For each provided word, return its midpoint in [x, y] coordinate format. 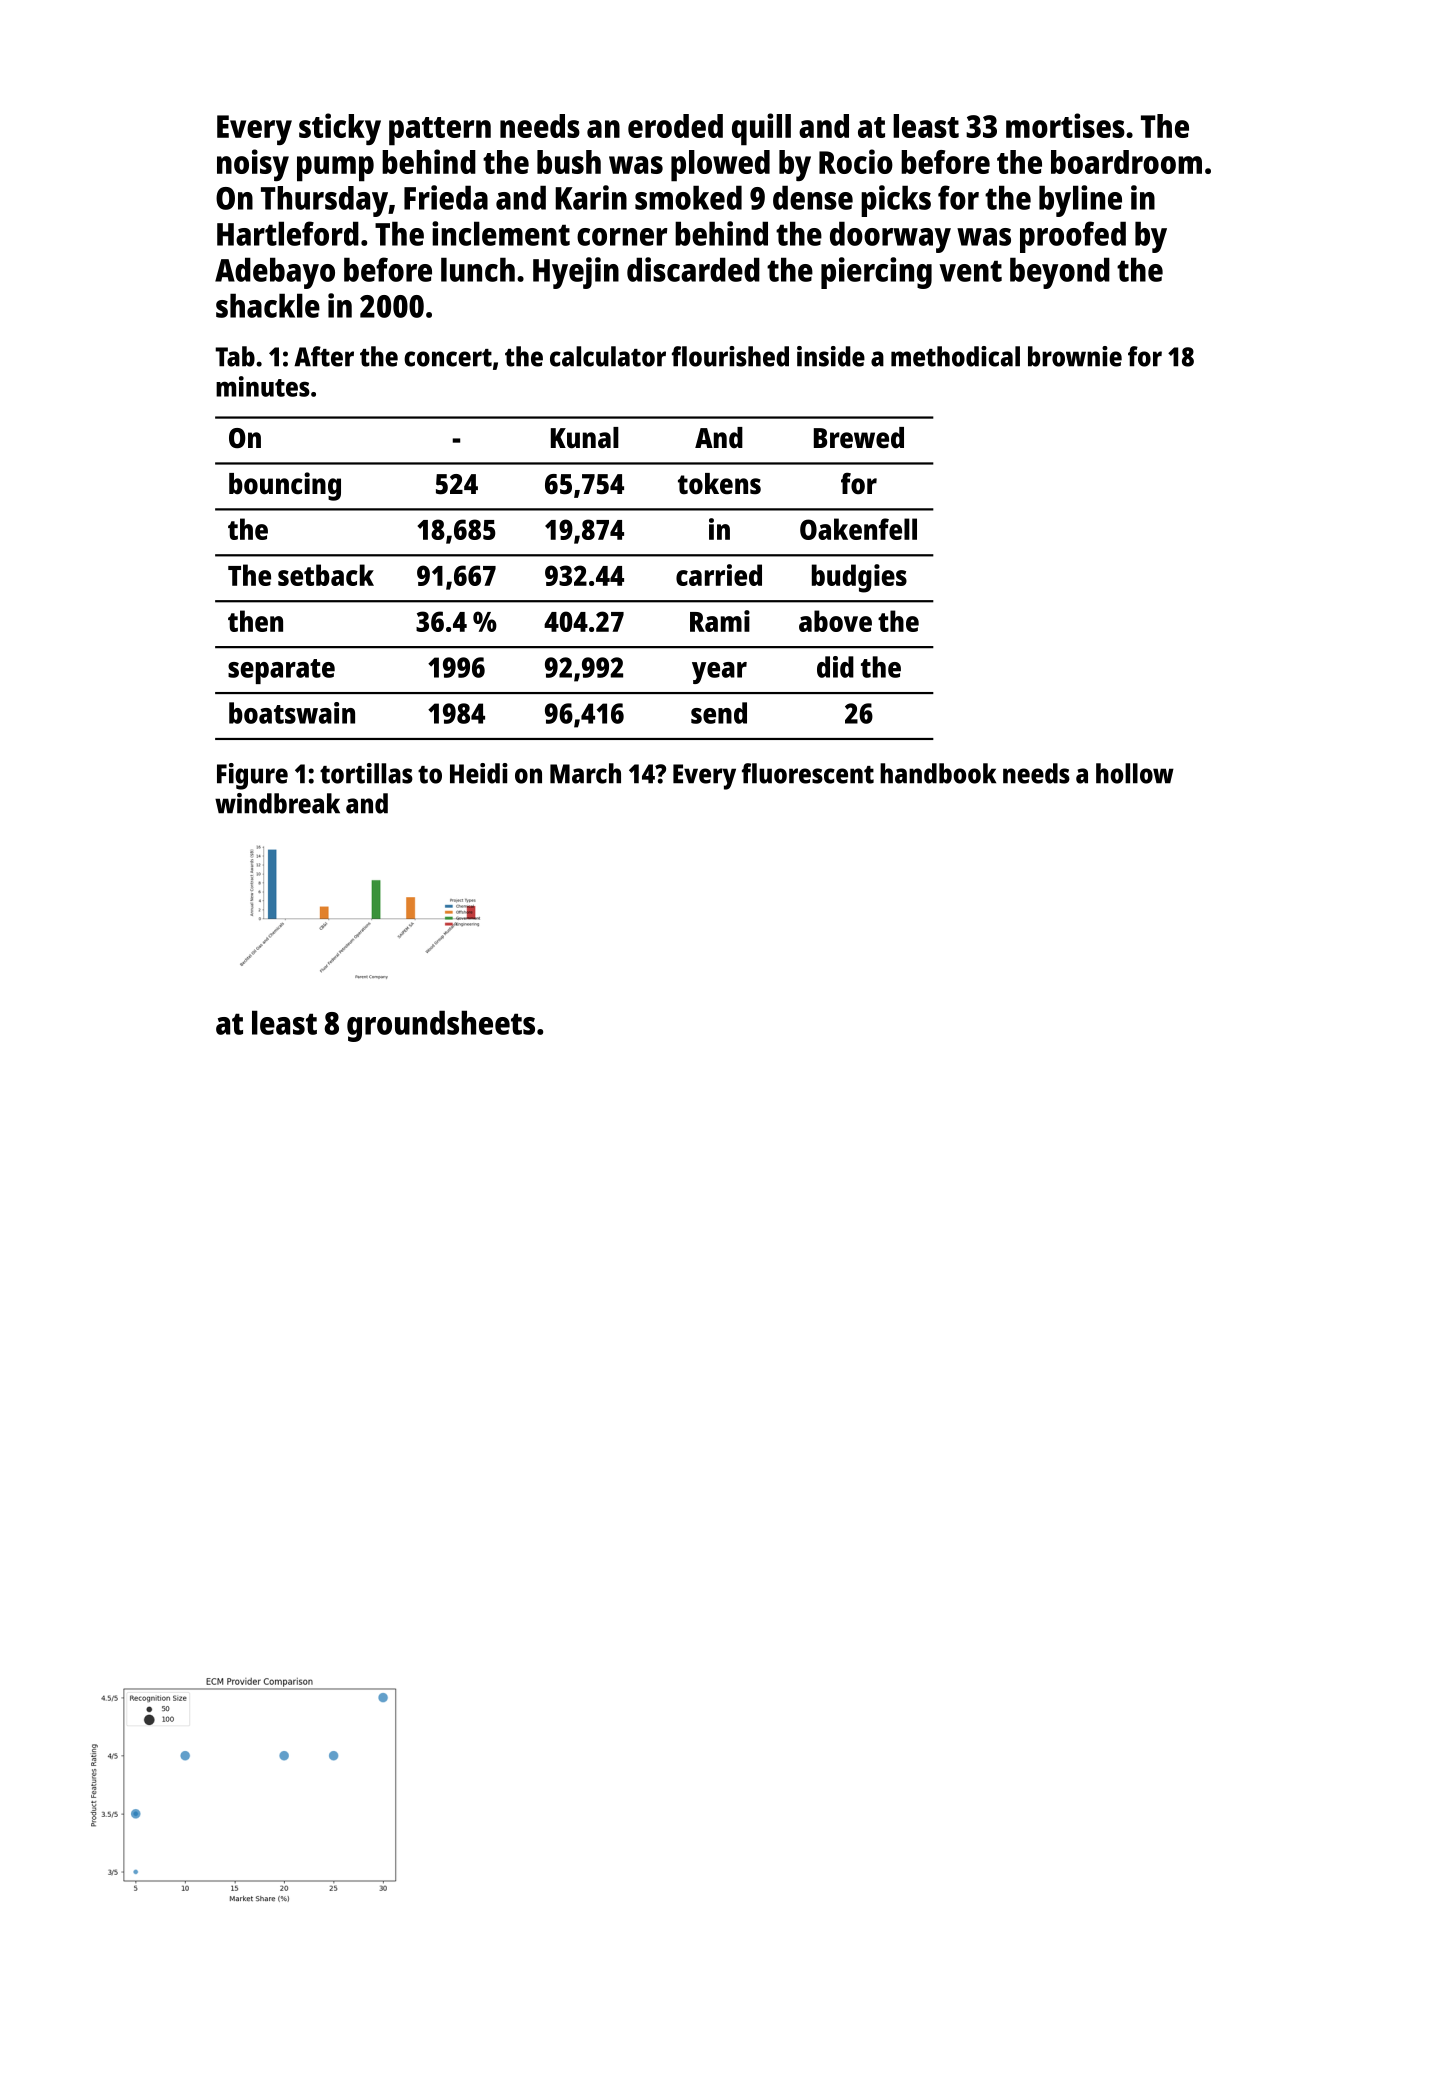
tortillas [366, 773]
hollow [1135, 773]
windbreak [277, 803]
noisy [253, 165]
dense [813, 197]
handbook [938, 773]
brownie [1075, 356]
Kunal [585, 438]
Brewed [859, 438]
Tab [235, 356]
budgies [859, 578]
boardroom [1126, 162]
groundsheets [441, 1026]
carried [719, 575]
